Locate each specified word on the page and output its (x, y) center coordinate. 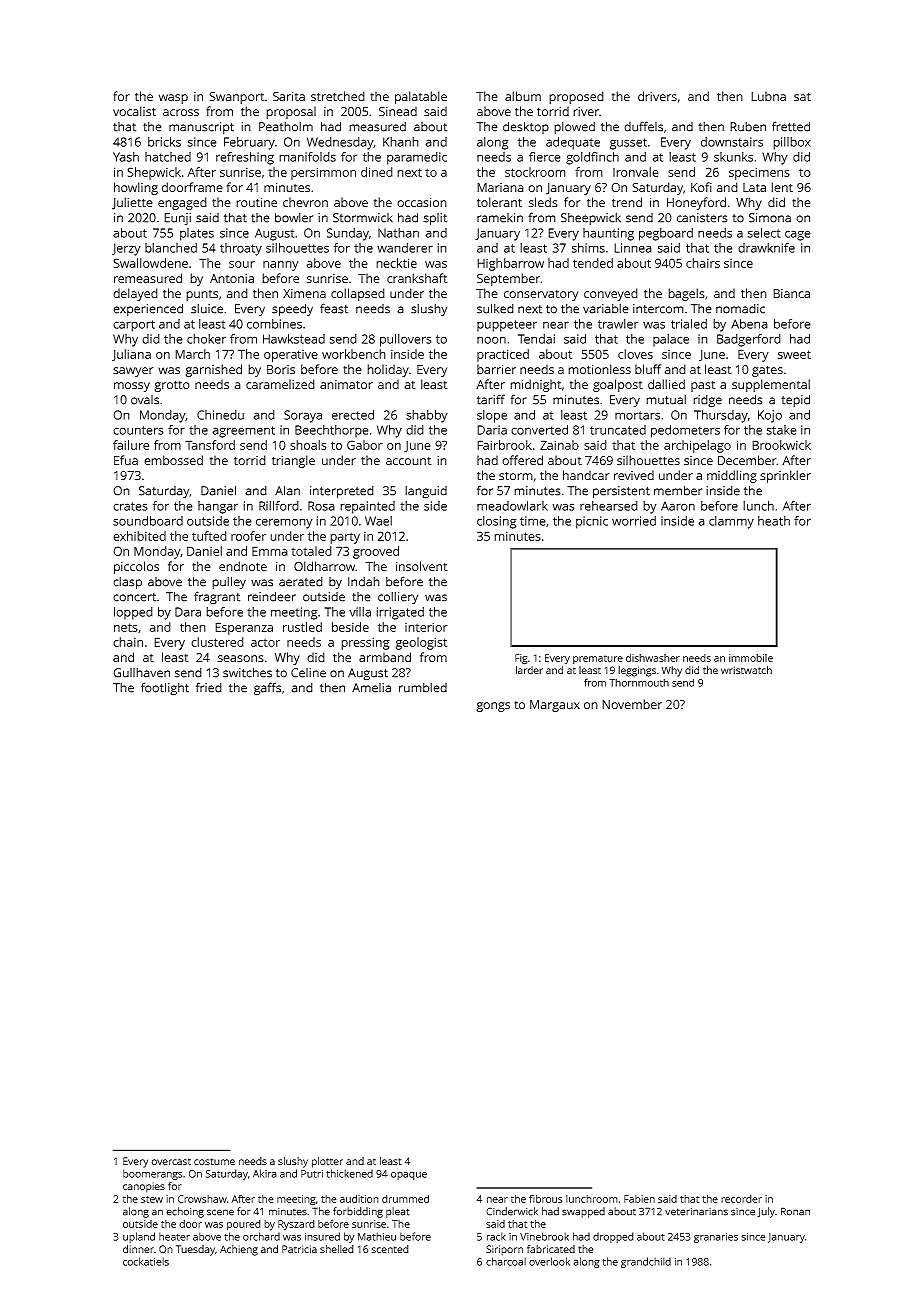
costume (214, 1161)
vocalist (134, 111)
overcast (171, 1161)
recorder (741, 1199)
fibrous (545, 1199)
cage (798, 235)
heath (774, 521)
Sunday (348, 234)
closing (496, 522)
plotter (327, 1162)
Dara (188, 612)
